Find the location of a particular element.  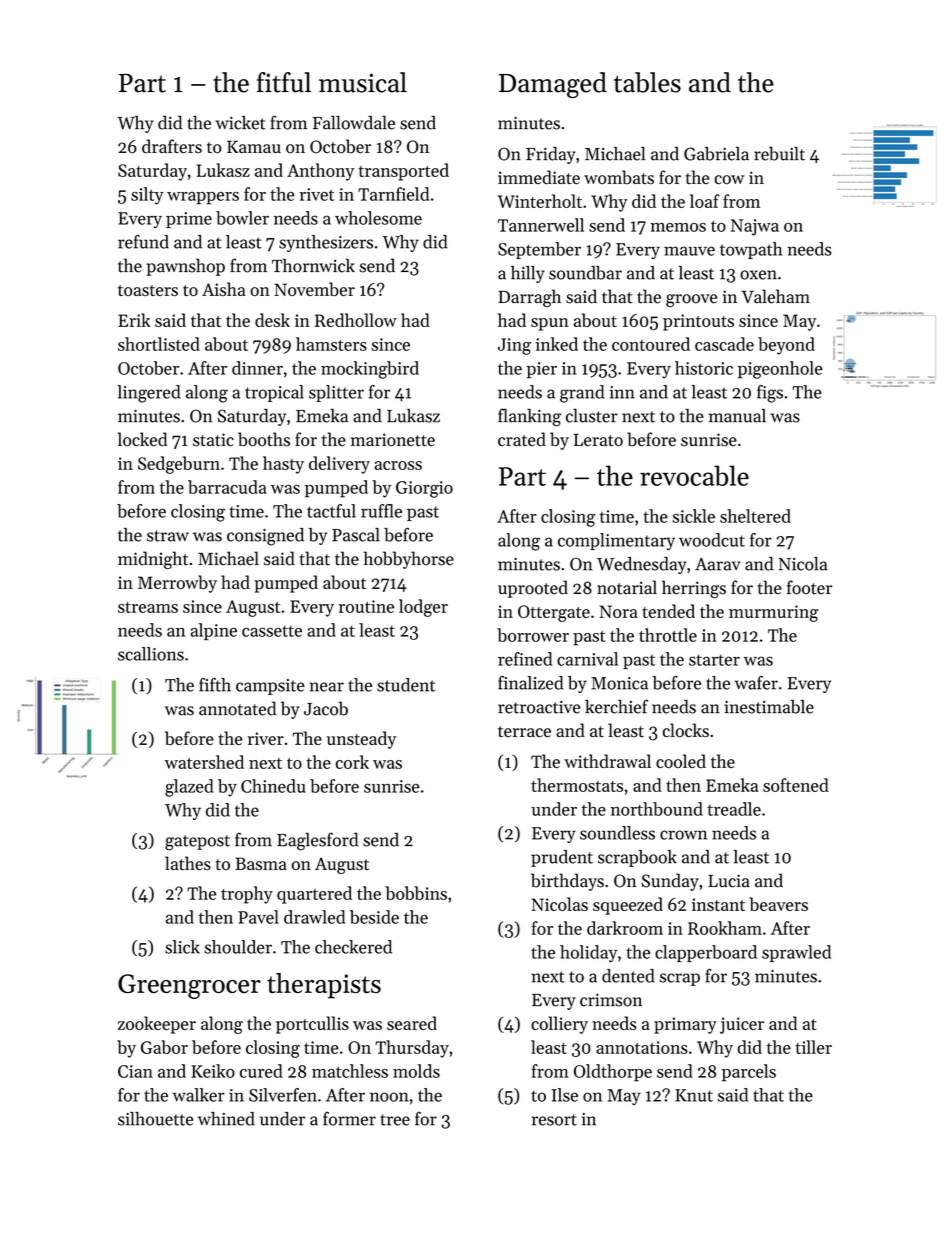

Keiko is located at coordinates (213, 1071).
